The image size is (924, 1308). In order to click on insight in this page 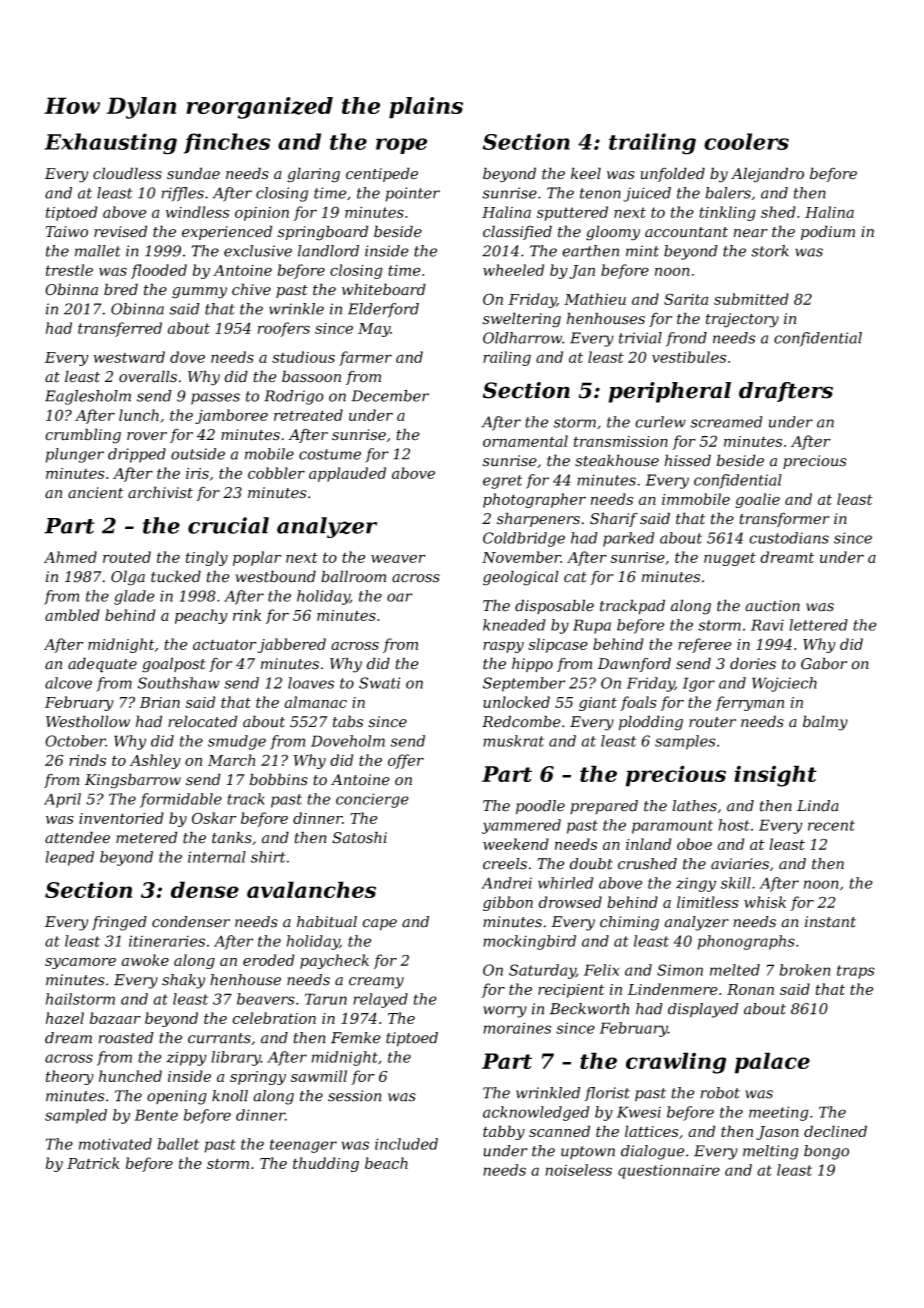, I will do `click(775, 776)`.
